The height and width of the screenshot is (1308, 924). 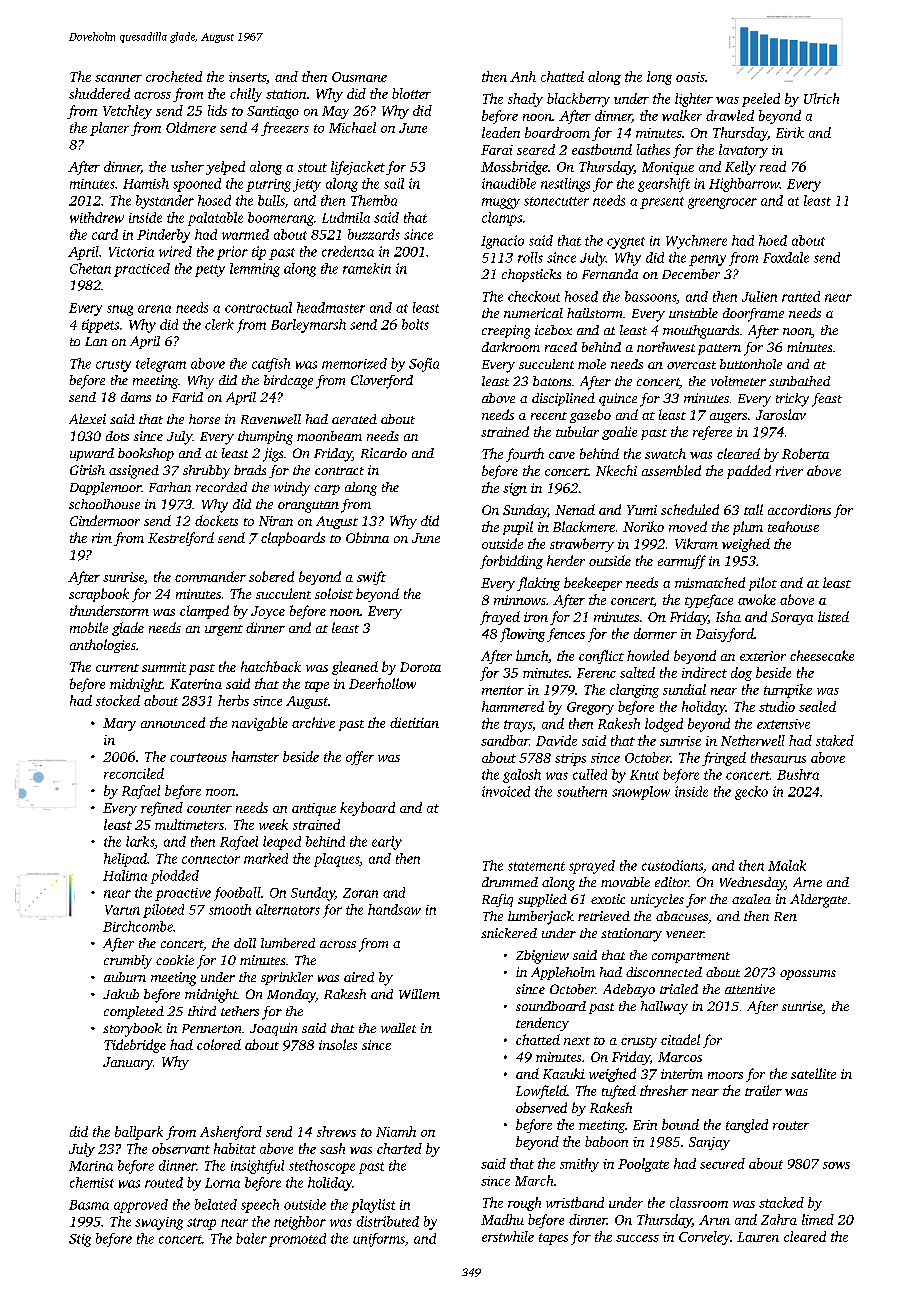 What do you see at coordinates (359, 77) in the screenshot?
I see `Ousmane` at bounding box center [359, 77].
